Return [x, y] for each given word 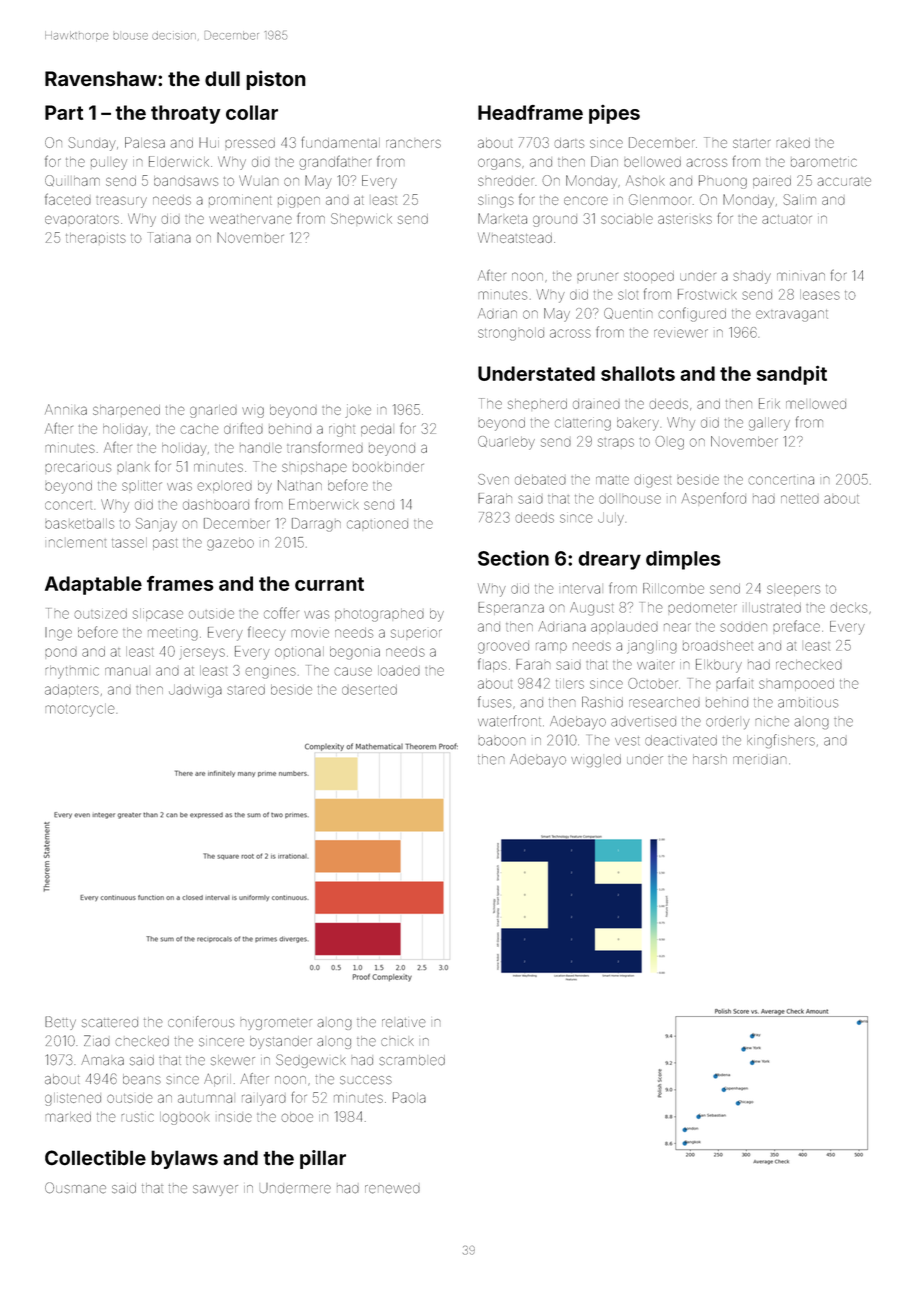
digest [653, 481]
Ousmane [75, 1188]
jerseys [202, 653]
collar [252, 112]
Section [513, 558]
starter [751, 143]
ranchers [413, 143]
